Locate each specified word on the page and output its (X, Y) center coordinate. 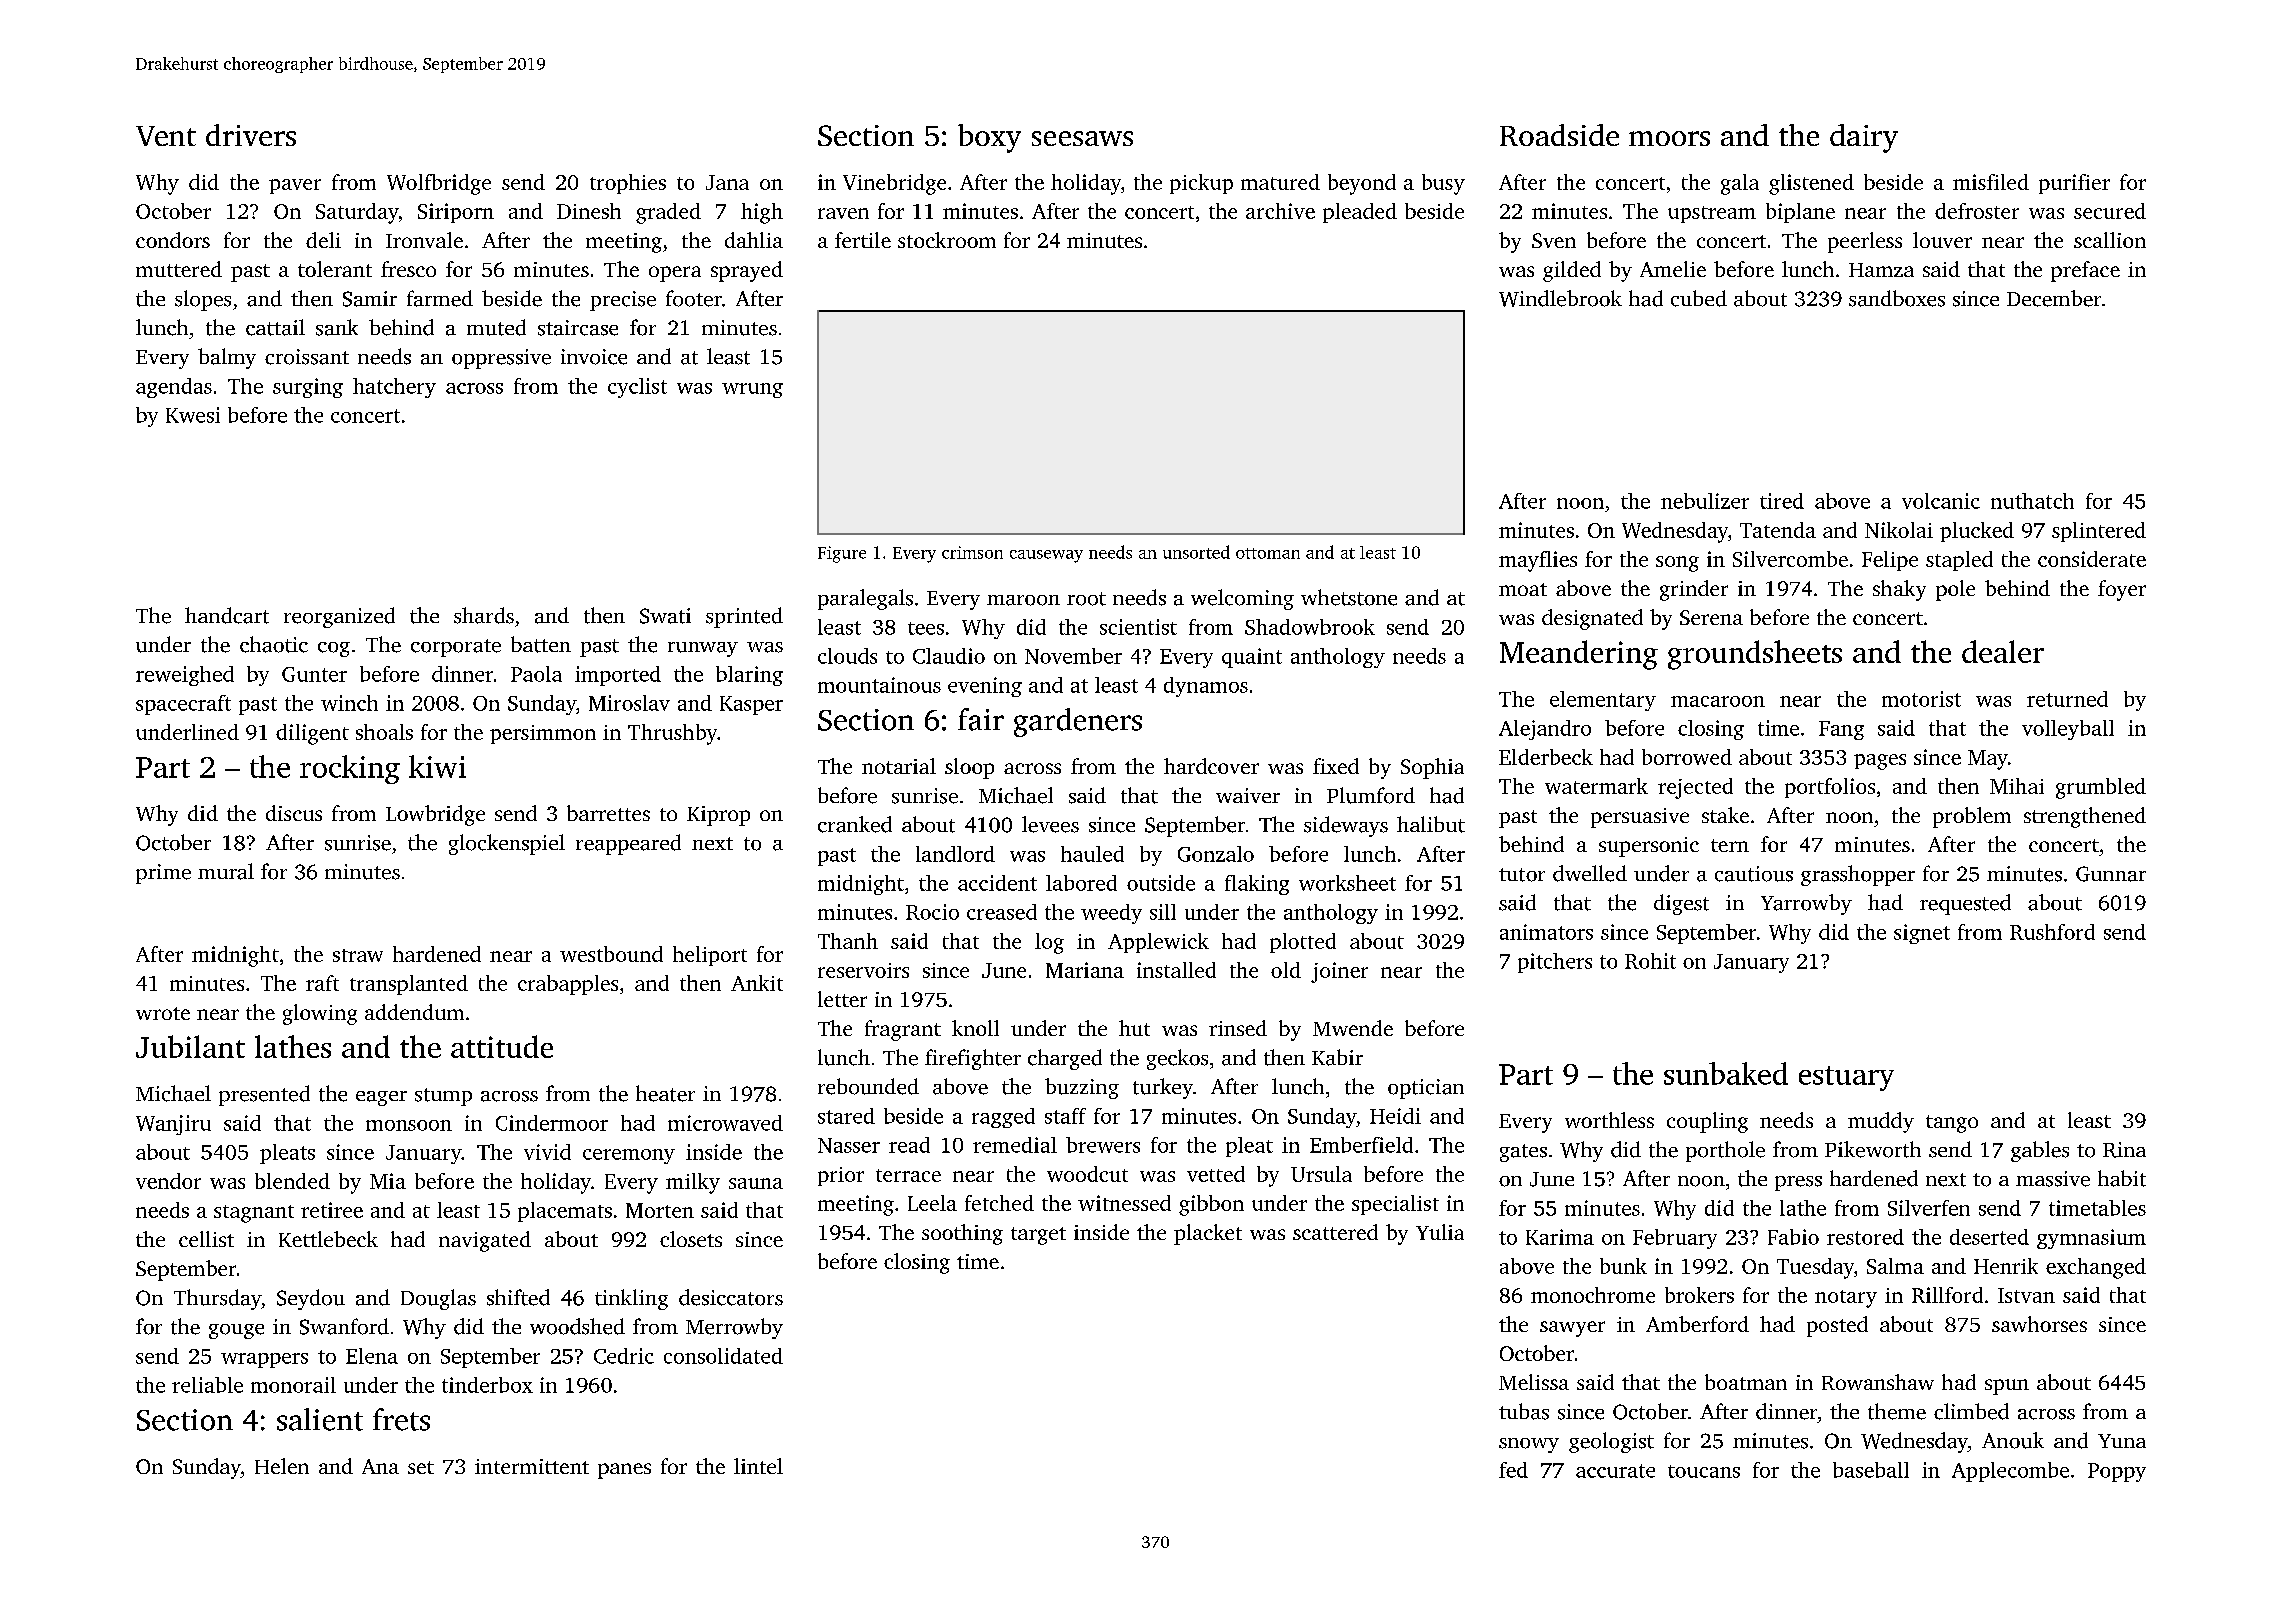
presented (264, 1095)
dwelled (1590, 873)
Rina (2124, 1150)
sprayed (747, 271)
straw (358, 955)
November (1073, 656)
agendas (174, 388)
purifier (2074, 184)
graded (668, 213)
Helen (282, 1466)
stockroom (947, 240)
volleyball (2068, 730)
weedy (1111, 914)
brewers (1103, 1145)
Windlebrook (1560, 298)
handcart (227, 615)
